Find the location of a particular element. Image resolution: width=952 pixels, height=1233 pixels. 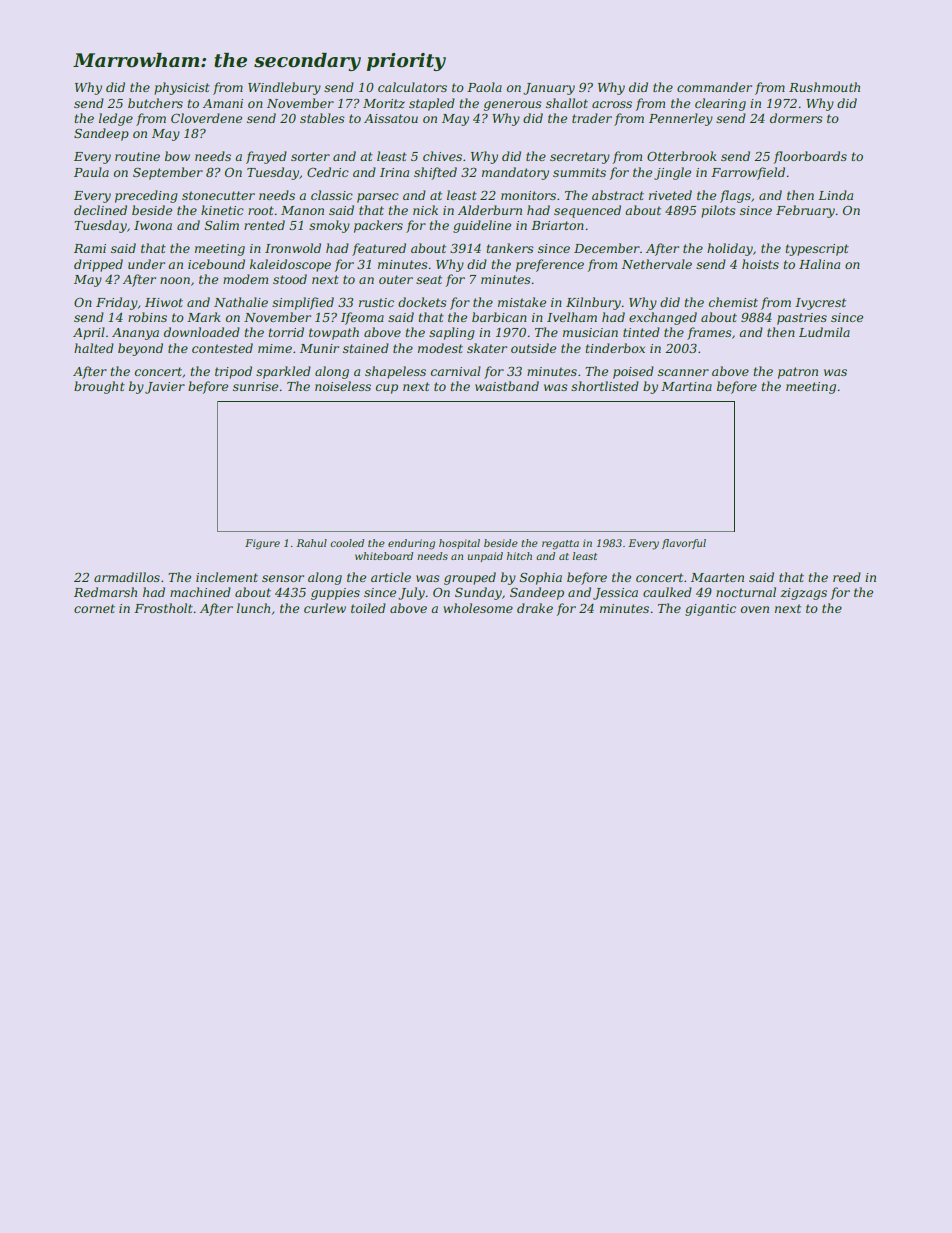

Rushmouth is located at coordinates (824, 87).
